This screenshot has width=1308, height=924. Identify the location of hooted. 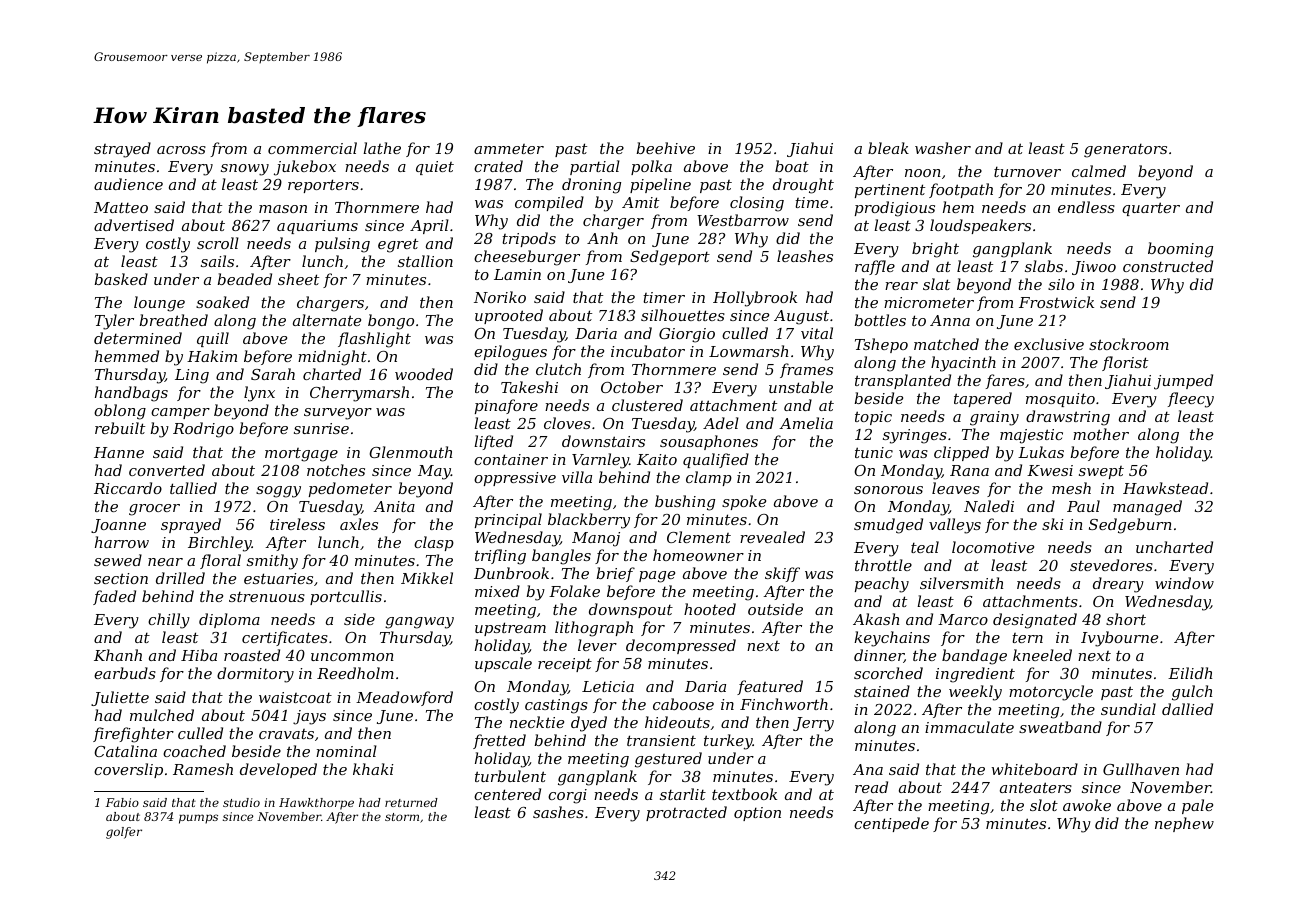
(710, 609).
